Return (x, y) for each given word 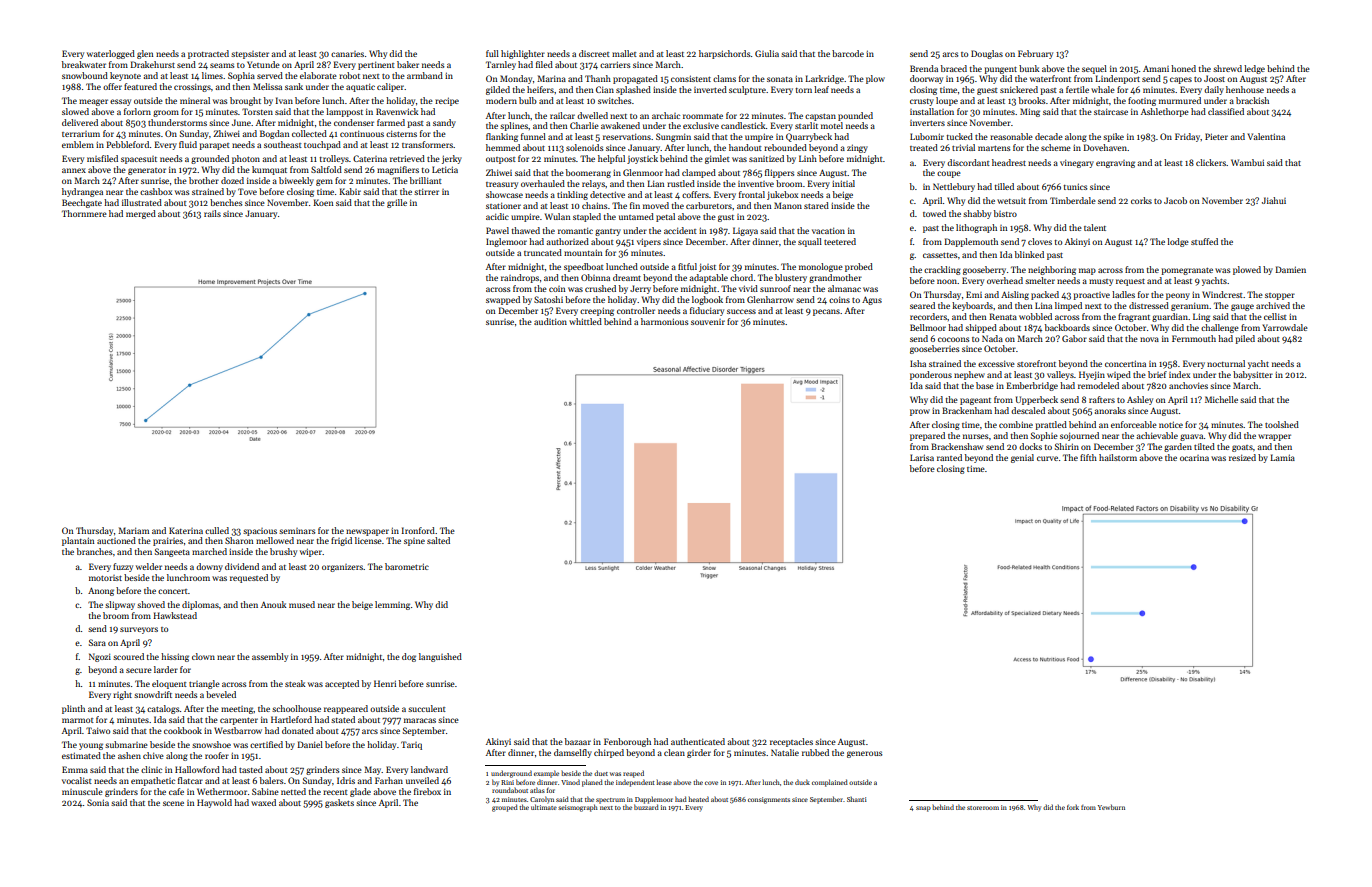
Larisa (922, 457)
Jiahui (1274, 200)
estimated (81, 755)
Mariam (133, 530)
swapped (503, 300)
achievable (1157, 435)
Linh (808, 158)
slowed (75, 111)
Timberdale (1073, 200)
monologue (821, 267)
